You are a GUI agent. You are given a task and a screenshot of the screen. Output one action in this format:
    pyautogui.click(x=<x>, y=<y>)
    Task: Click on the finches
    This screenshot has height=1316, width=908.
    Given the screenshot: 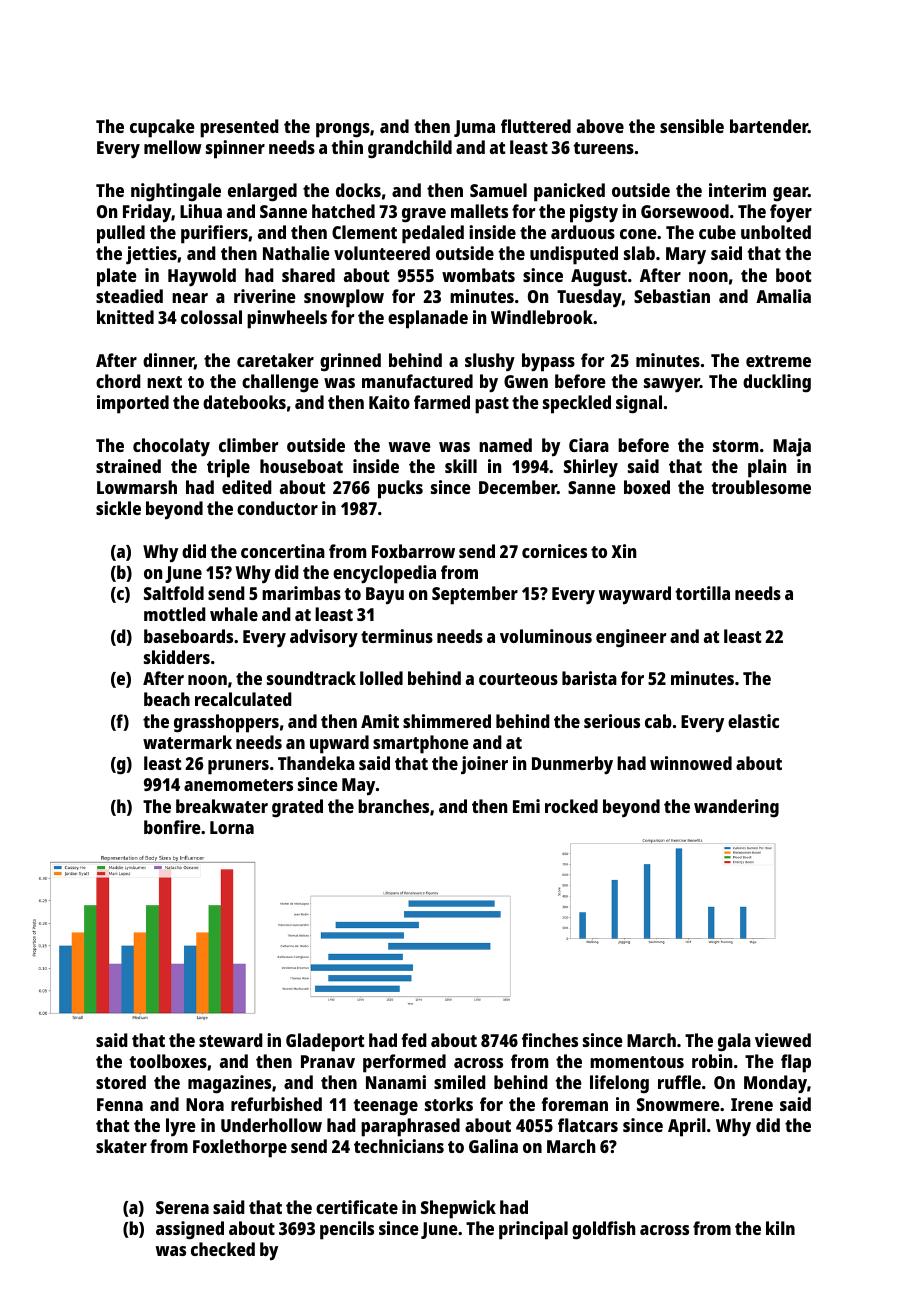 What is the action you would take?
    pyautogui.click(x=550, y=1040)
